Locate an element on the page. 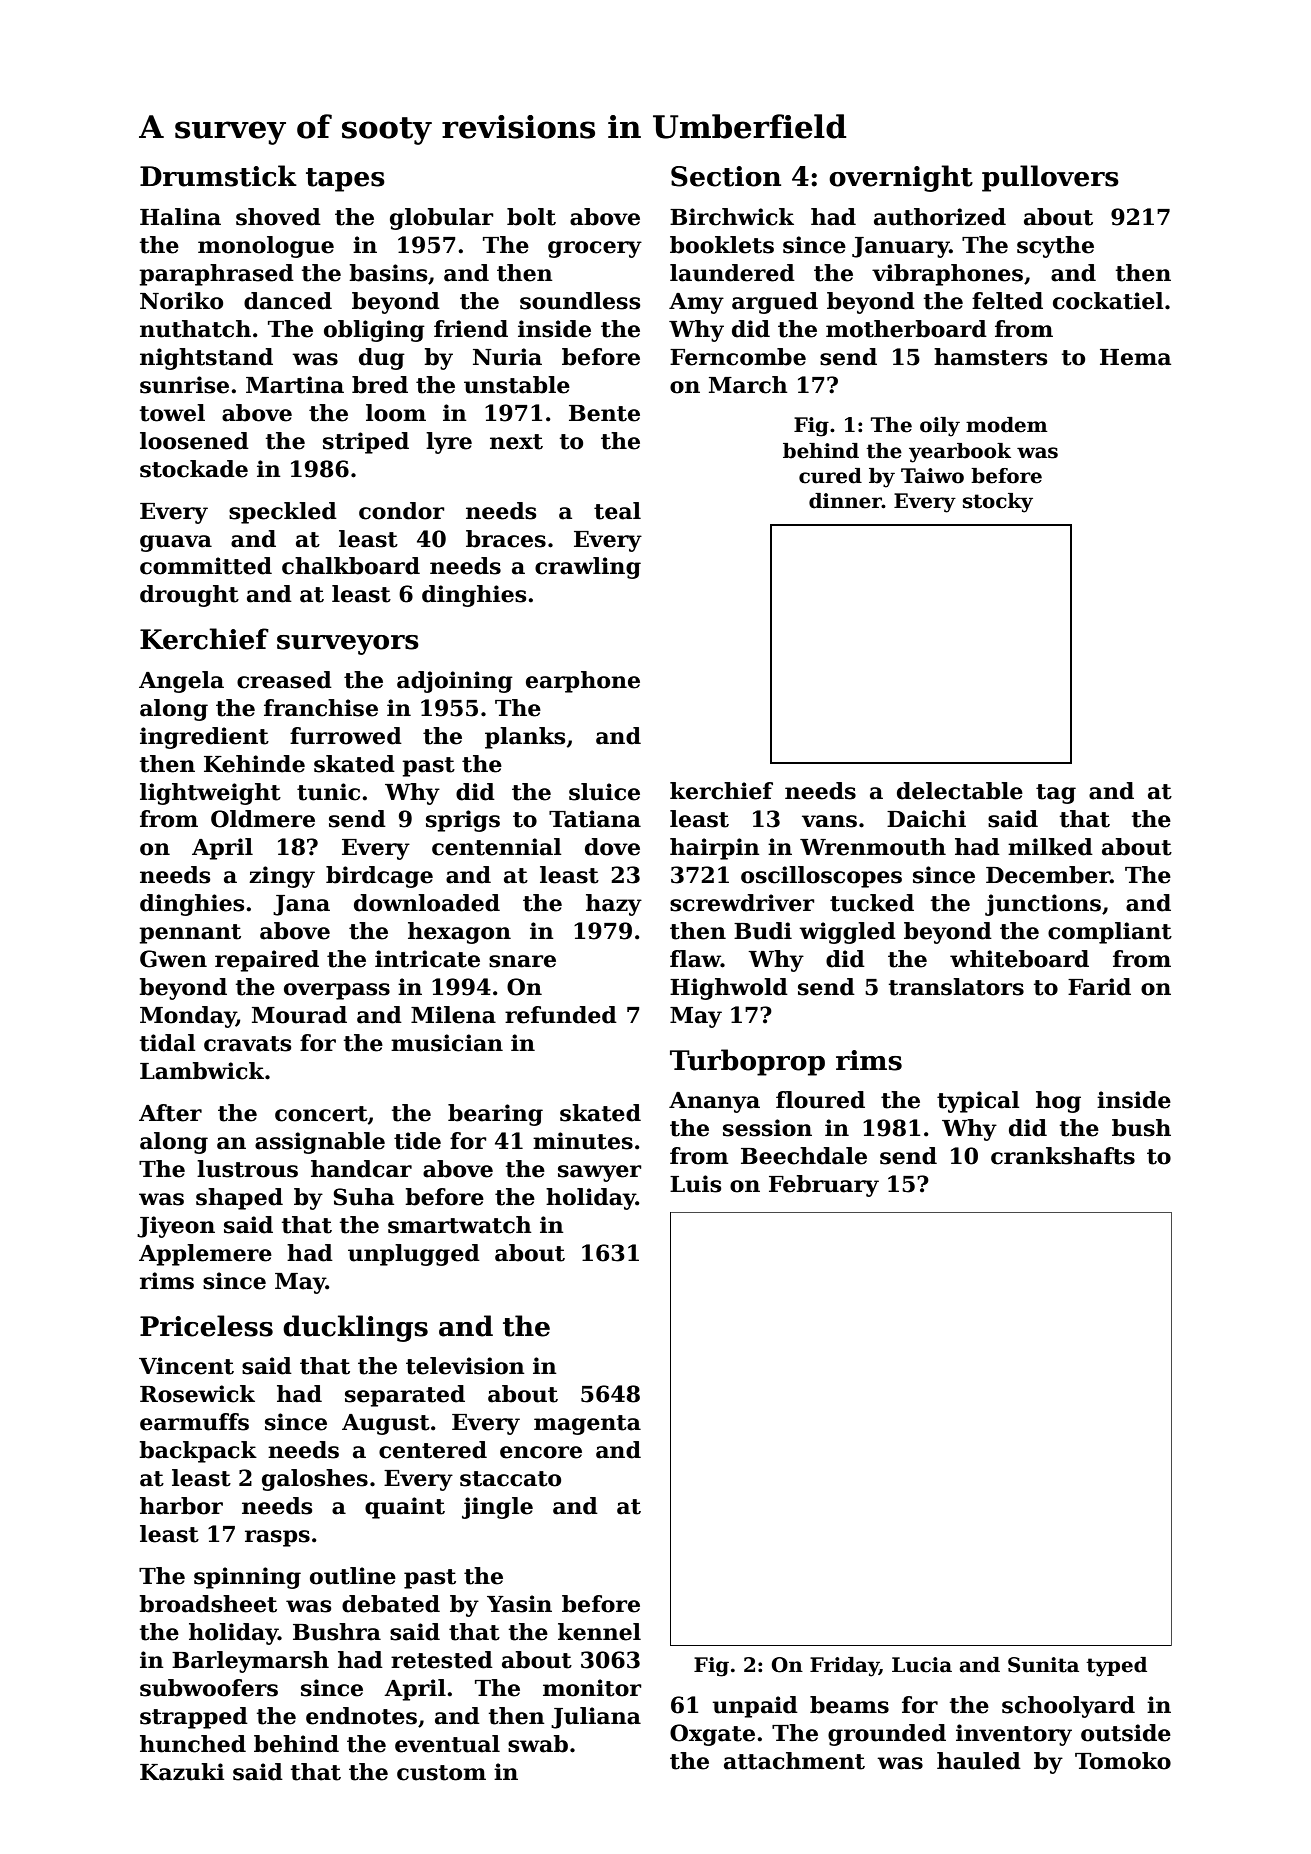  Lucia is located at coordinates (922, 1665).
